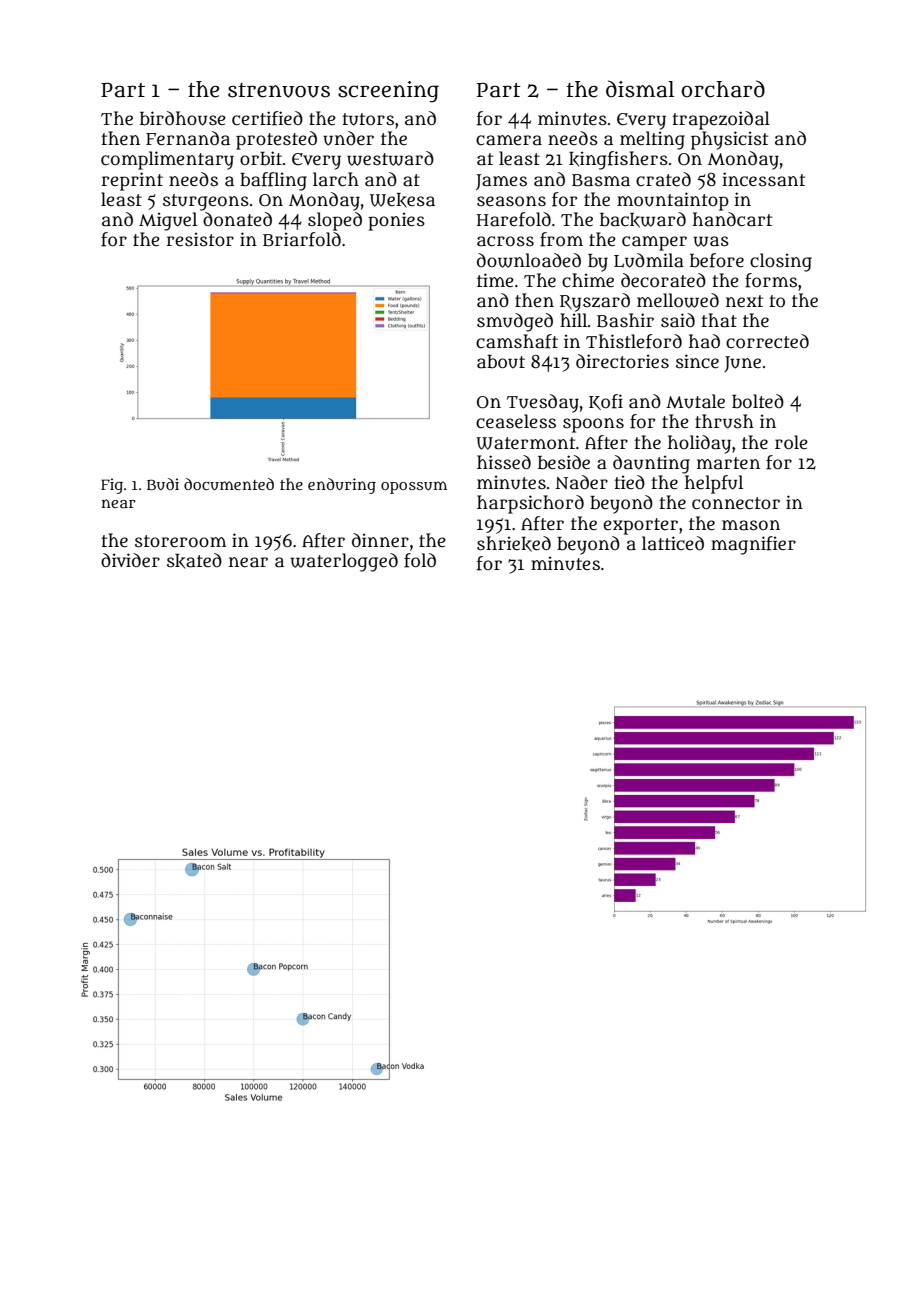  I want to click on orchard, so click(723, 89).
